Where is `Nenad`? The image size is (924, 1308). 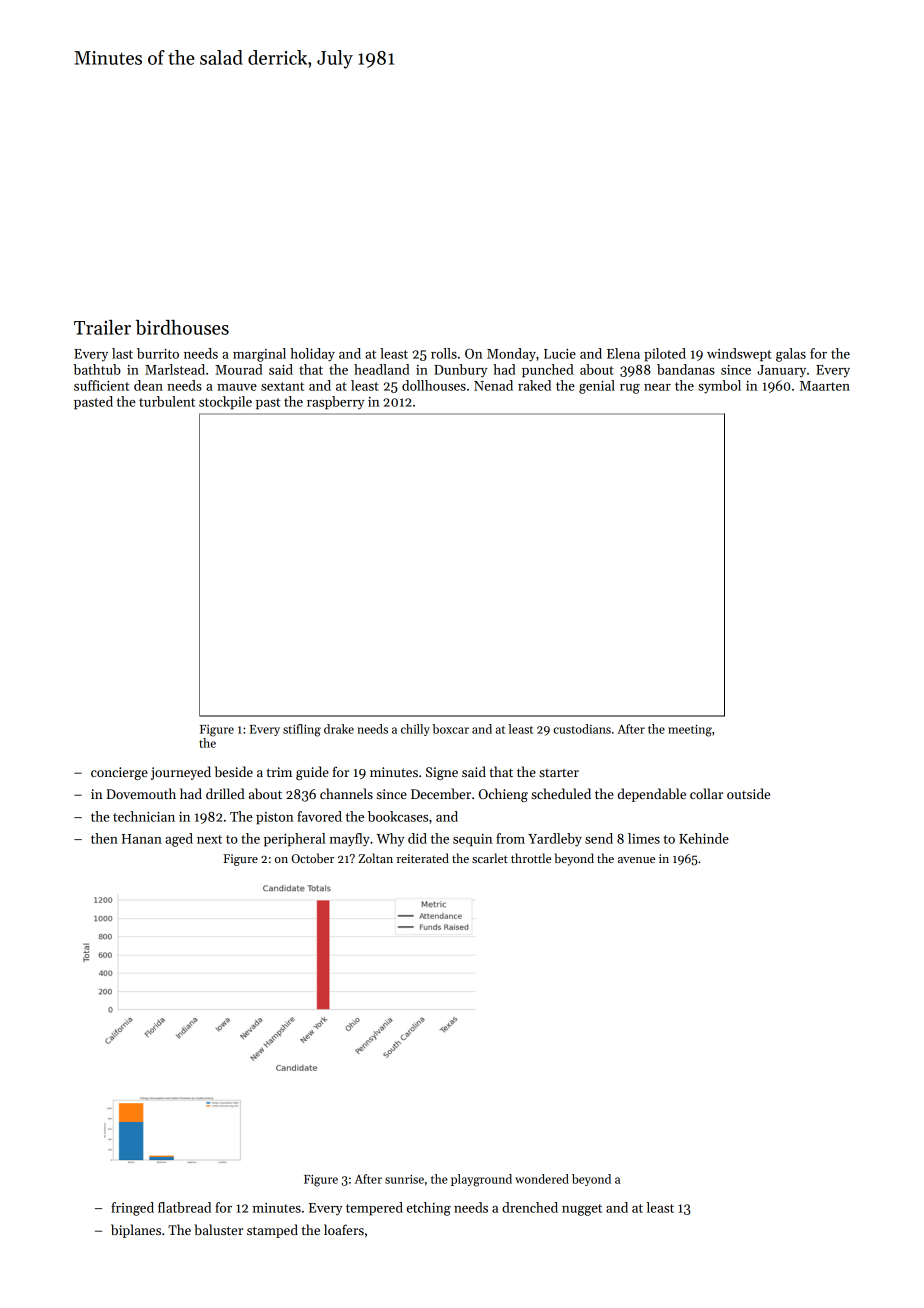
Nenad is located at coordinates (493, 385).
